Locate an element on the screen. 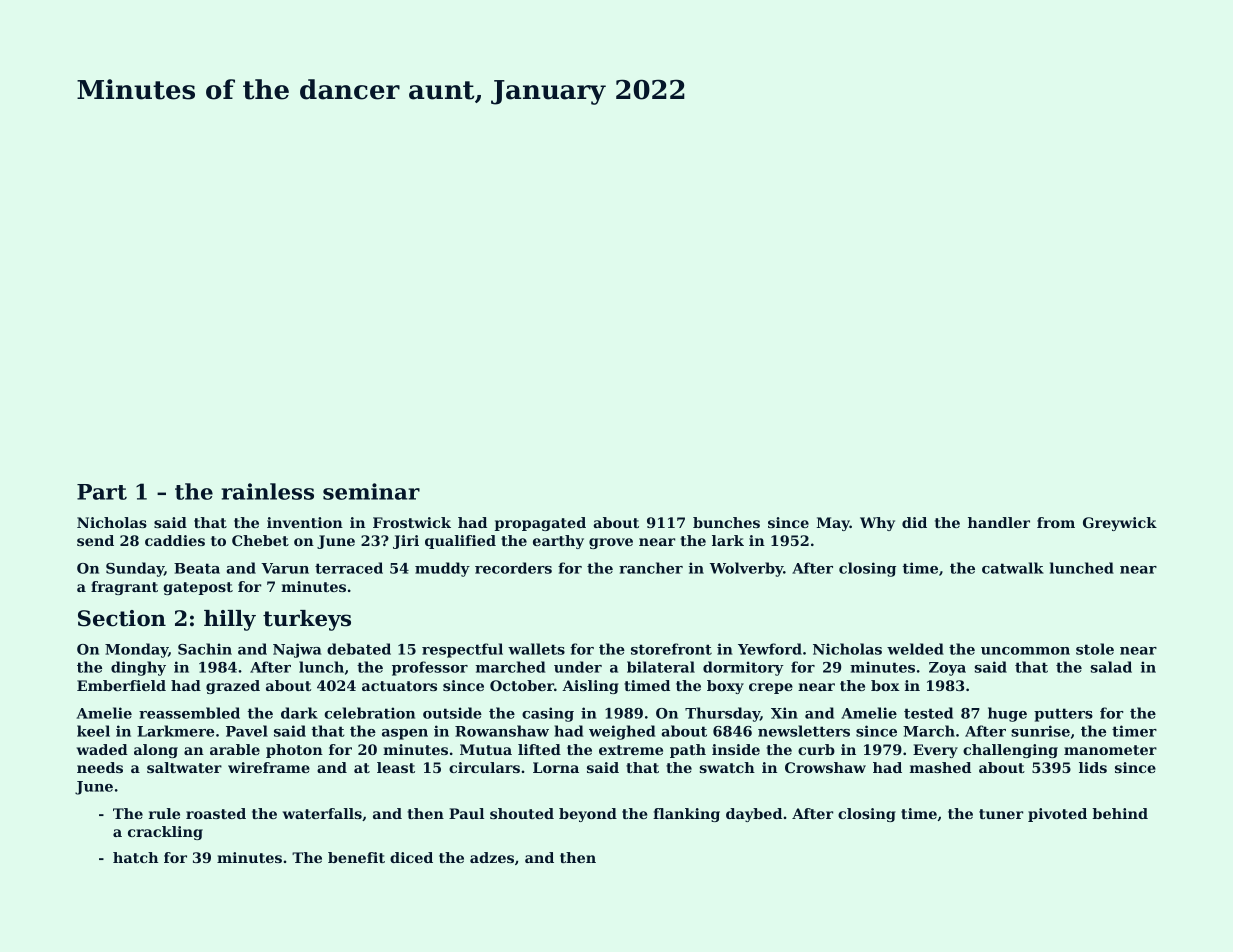 The height and width of the screenshot is (952, 1233). stole is located at coordinates (1095, 649).
